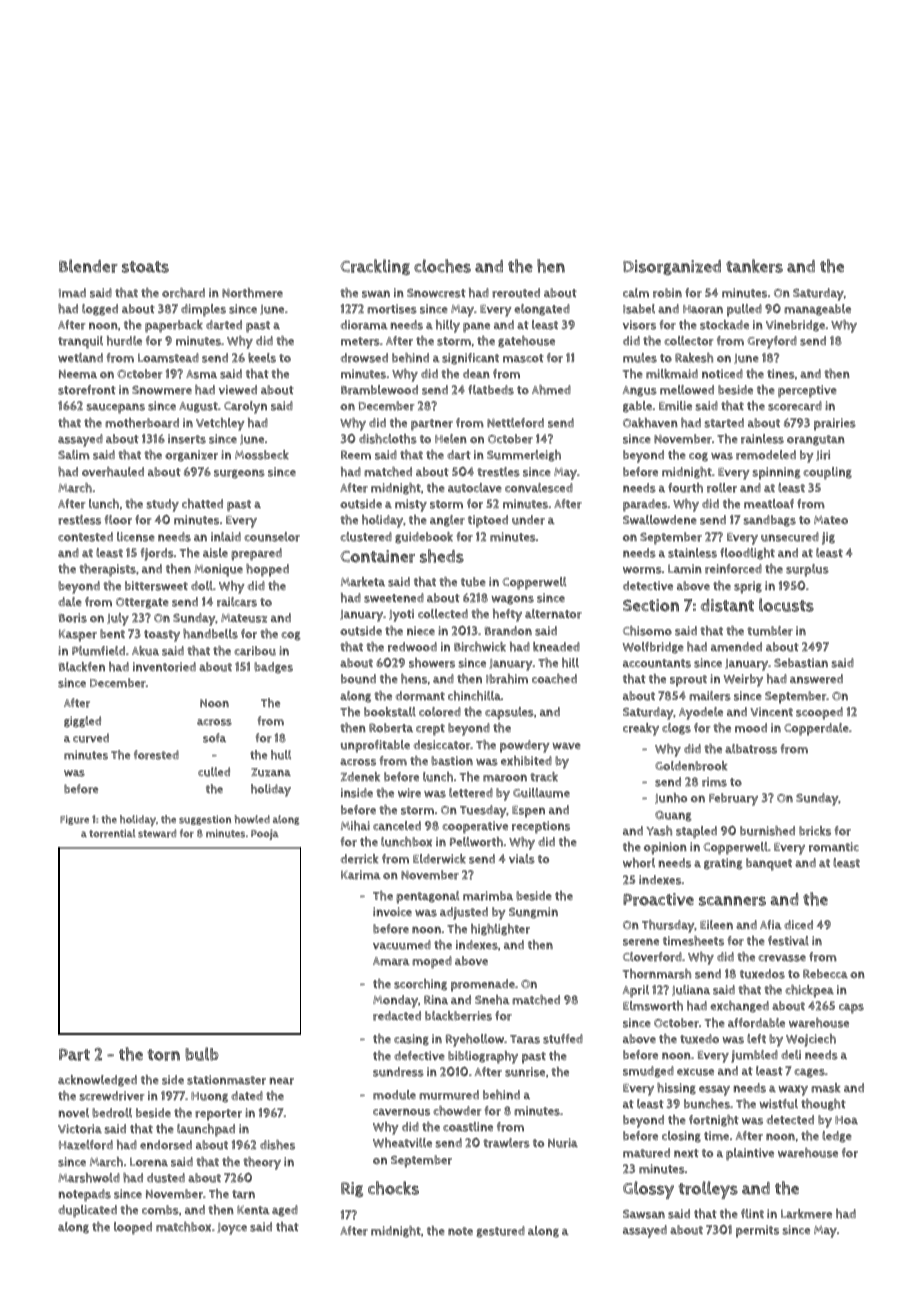 This screenshot has width=924, height=1308. Describe the element at coordinates (819, 713) in the screenshot. I see `scooped` at that location.
